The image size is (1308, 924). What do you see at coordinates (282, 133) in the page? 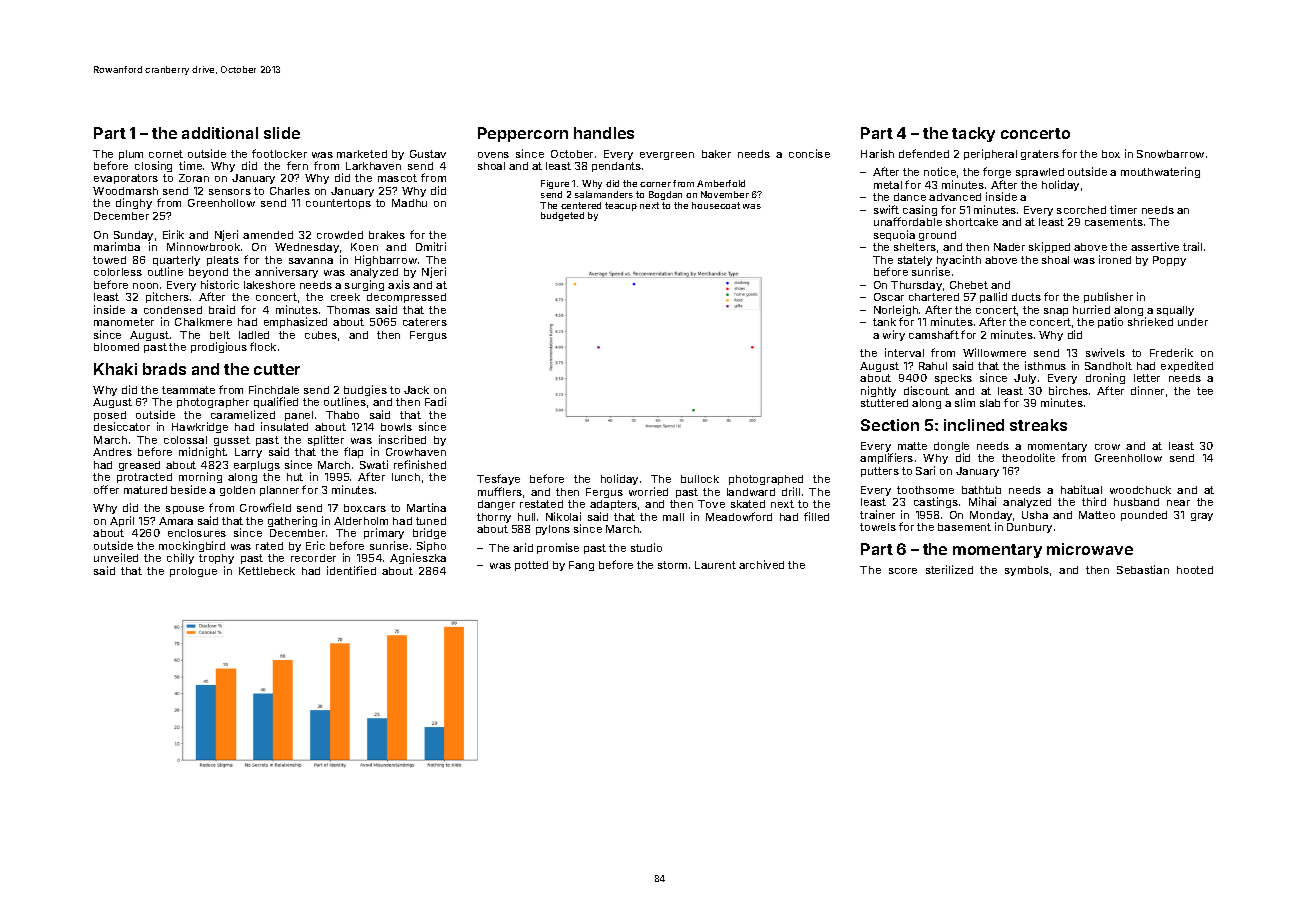
I see `slide` at bounding box center [282, 133].
